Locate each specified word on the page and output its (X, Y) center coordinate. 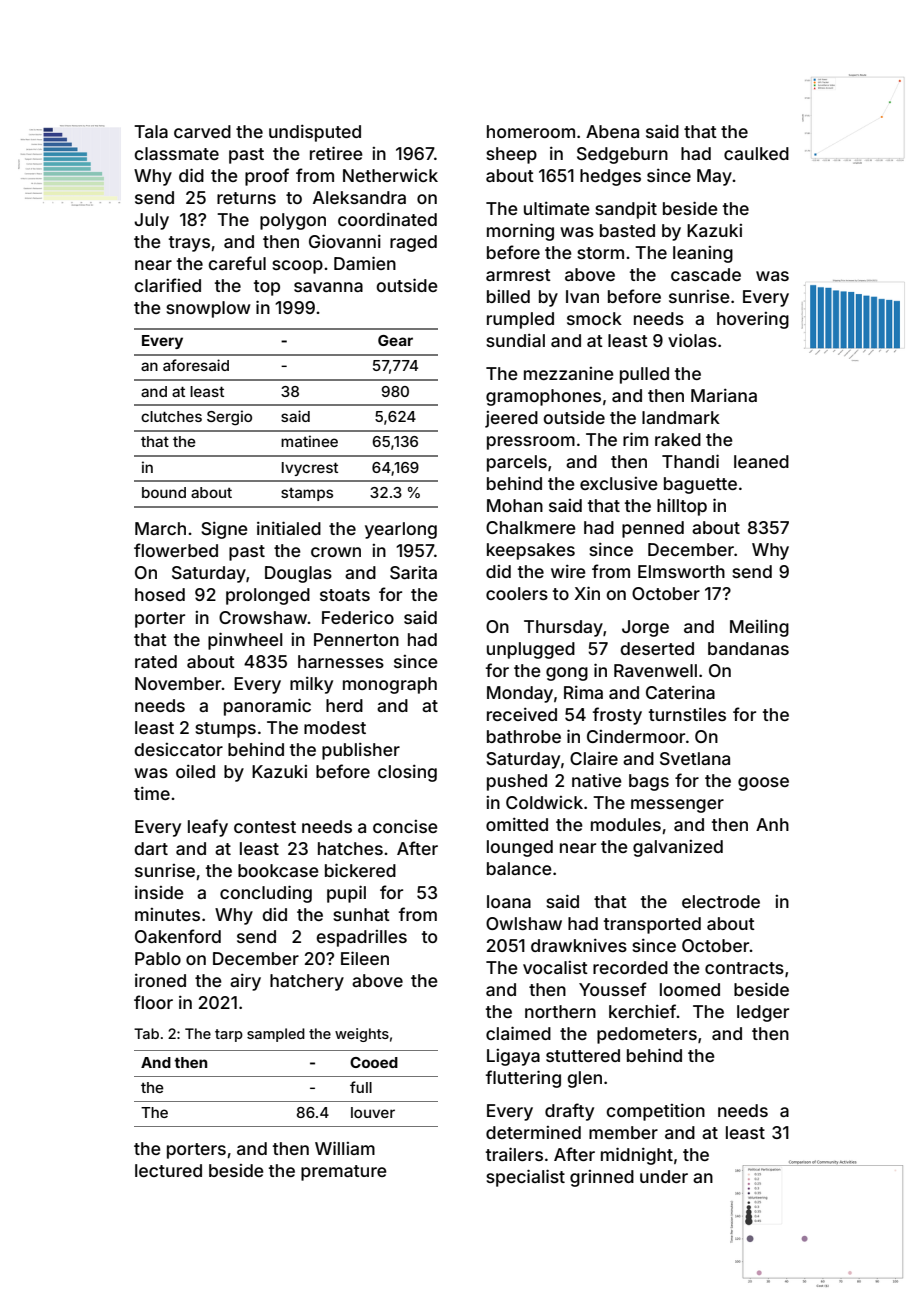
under (664, 1176)
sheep (511, 155)
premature (344, 1173)
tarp (229, 1035)
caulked (756, 153)
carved (202, 131)
